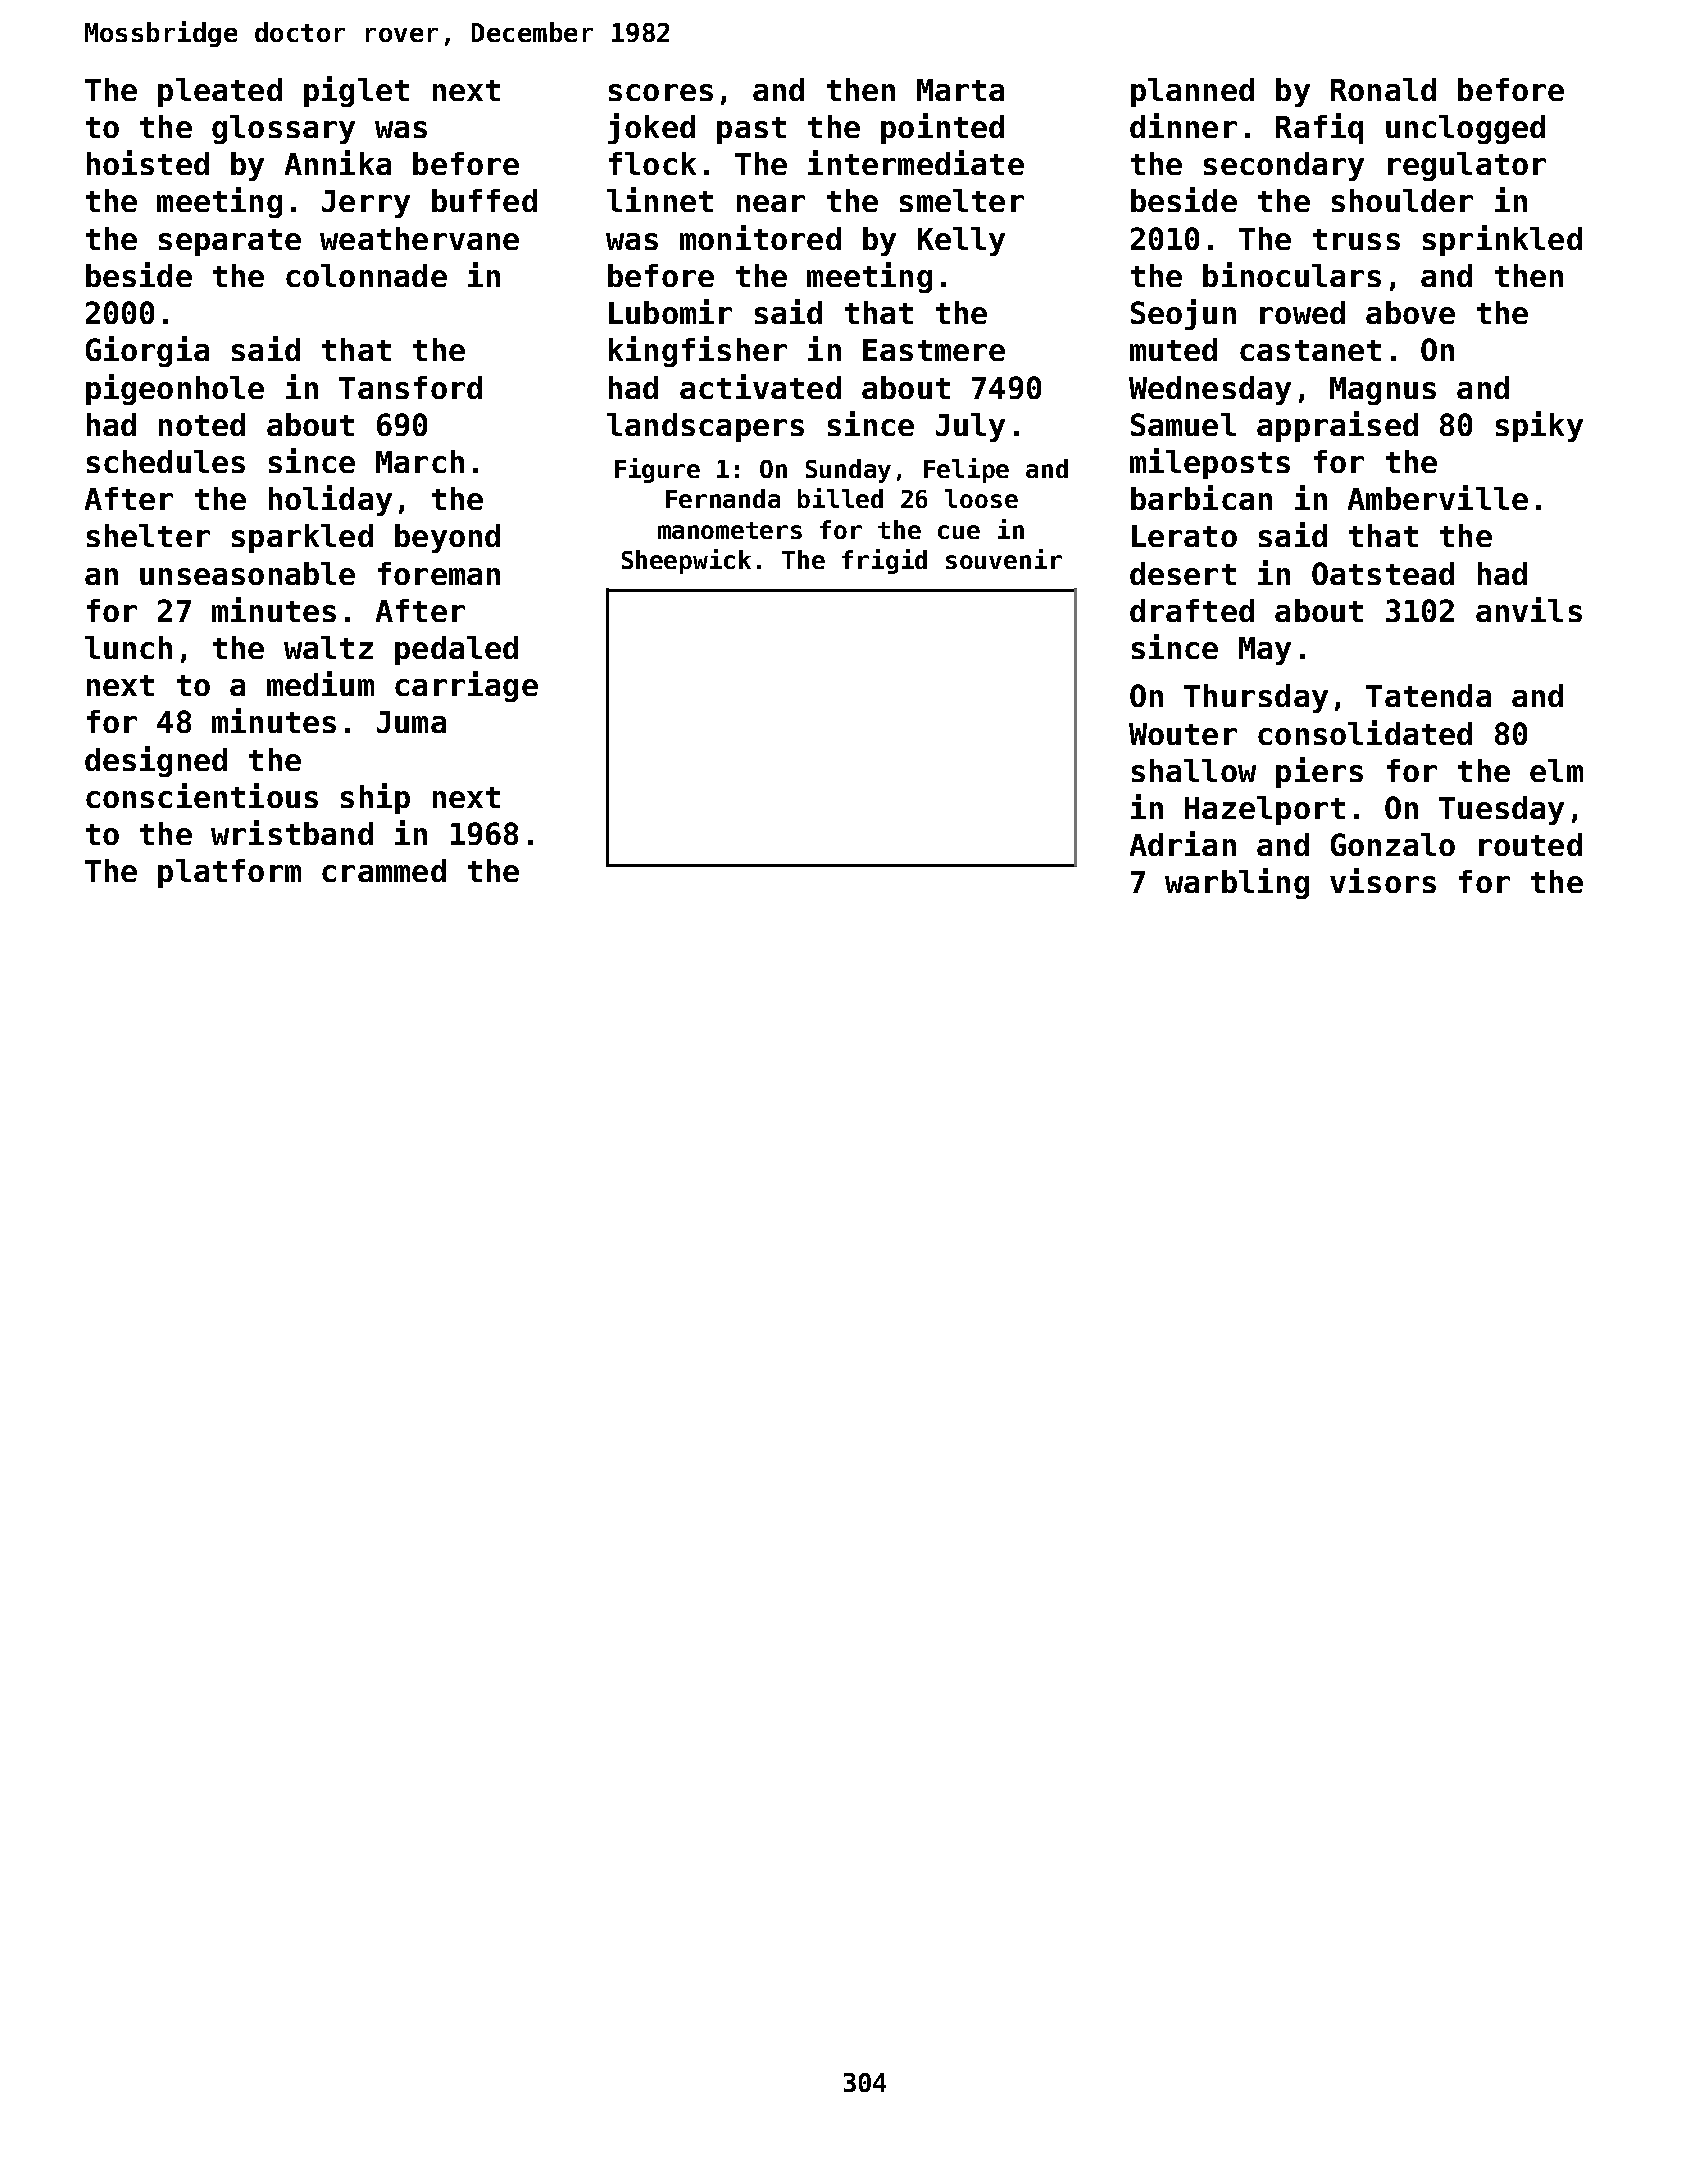 This document has height=2178, width=1683. What do you see at coordinates (420, 461) in the document?
I see `March` at bounding box center [420, 461].
